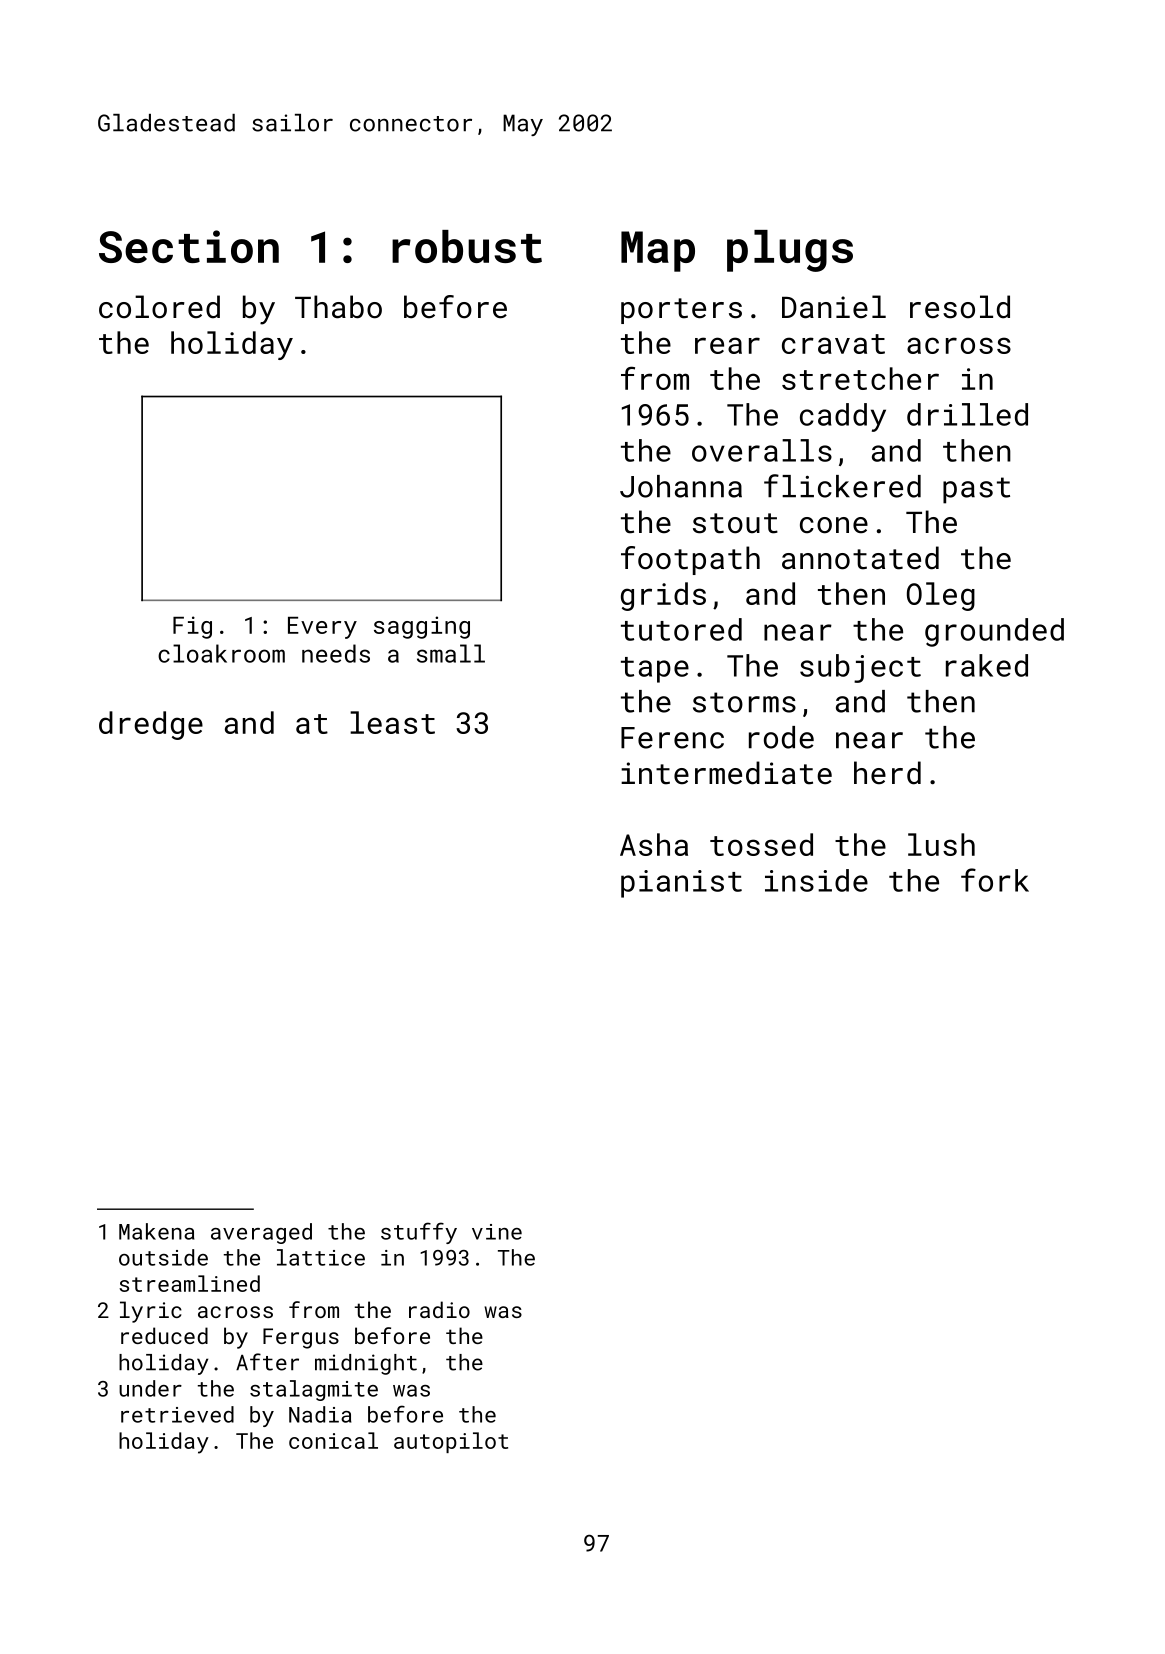 The image size is (1165, 1654). I want to click on sagging, so click(422, 627).
